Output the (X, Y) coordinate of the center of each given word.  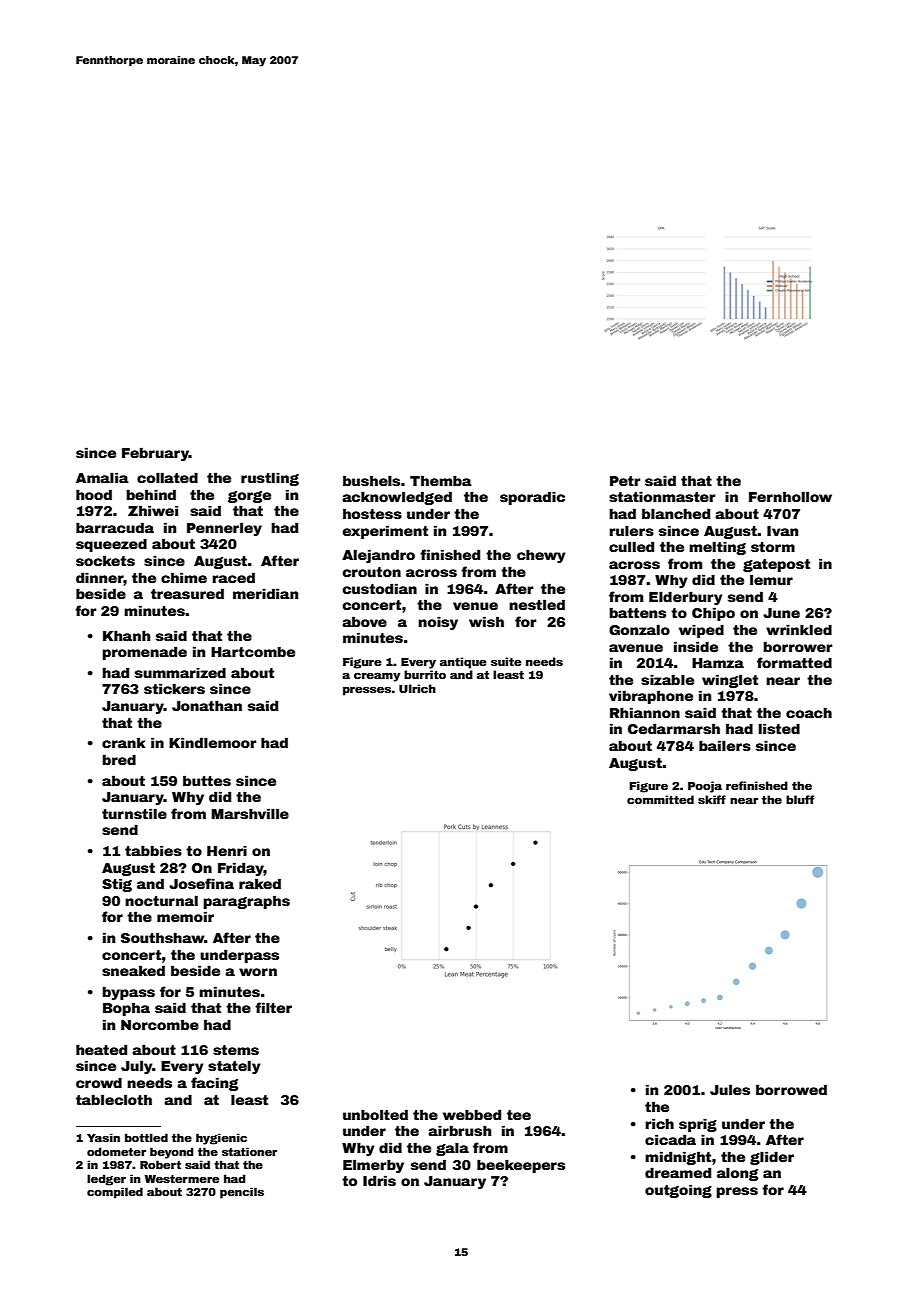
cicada (670, 1139)
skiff (712, 799)
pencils (242, 1193)
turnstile (134, 813)
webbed (472, 1114)
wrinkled (799, 629)
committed (660, 799)
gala (452, 1149)
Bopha (126, 1009)
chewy (541, 556)
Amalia (102, 477)
